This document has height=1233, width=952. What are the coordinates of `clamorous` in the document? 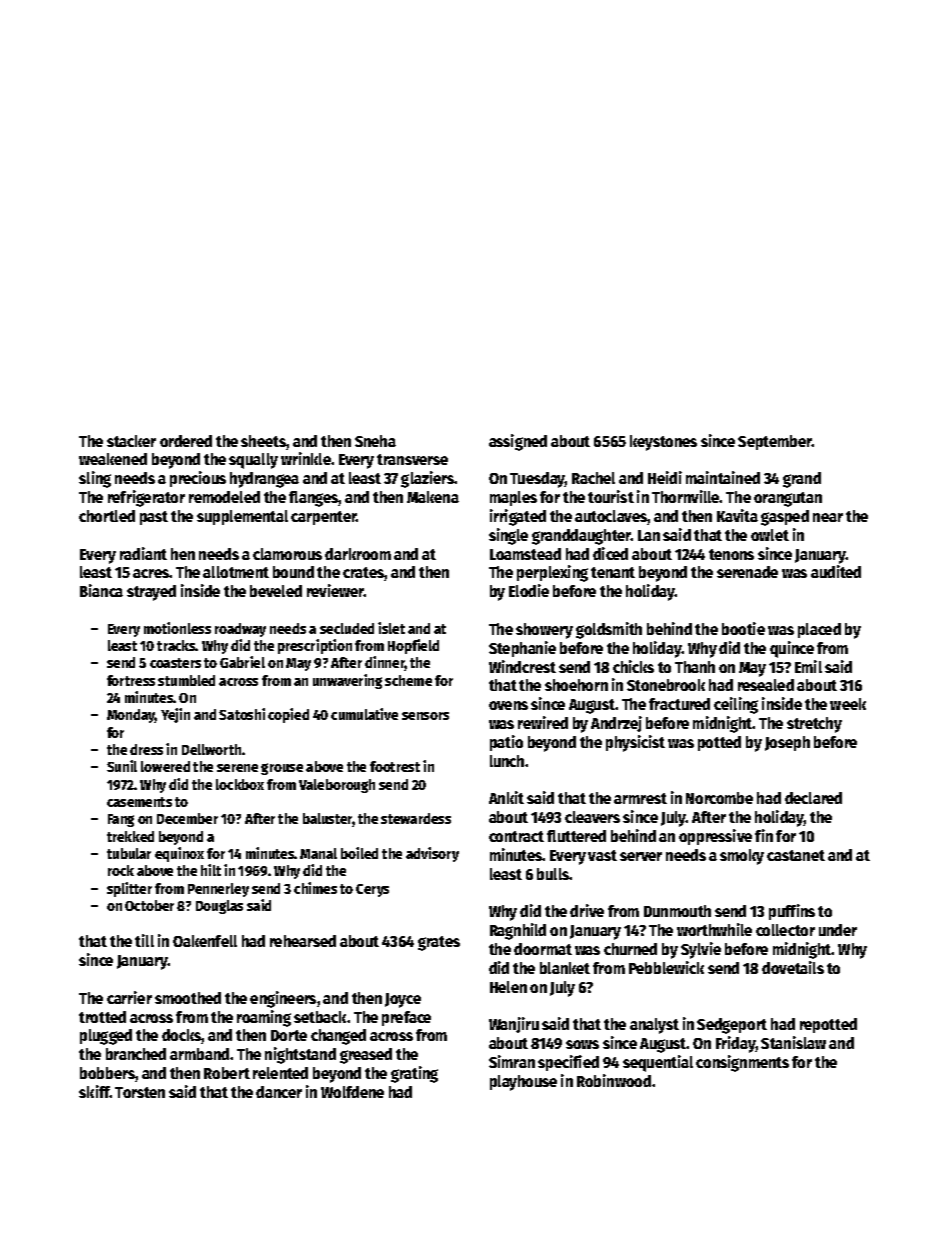 It's located at (287, 554).
